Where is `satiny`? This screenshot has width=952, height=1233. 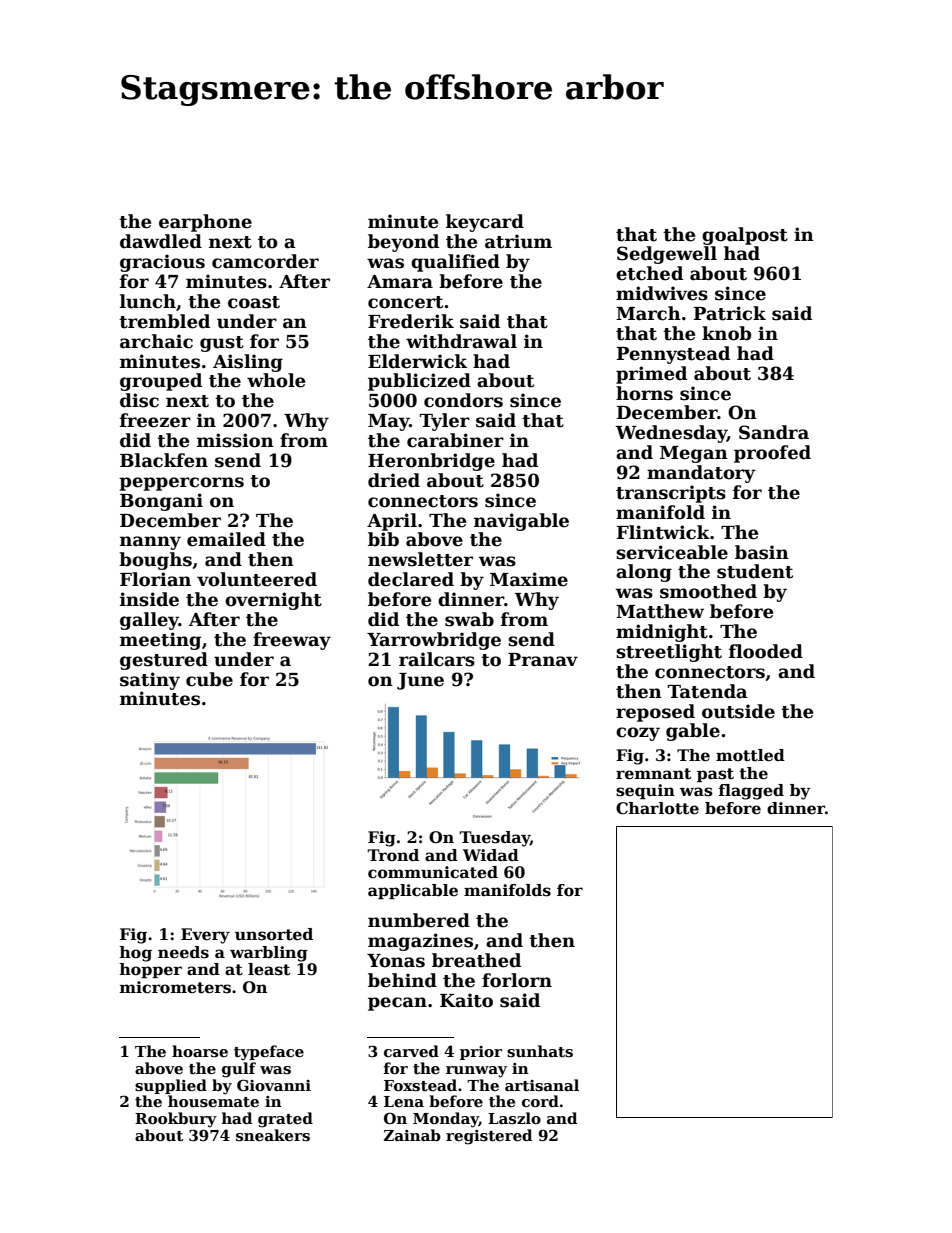 satiny is located at coordinates (150, 681).
